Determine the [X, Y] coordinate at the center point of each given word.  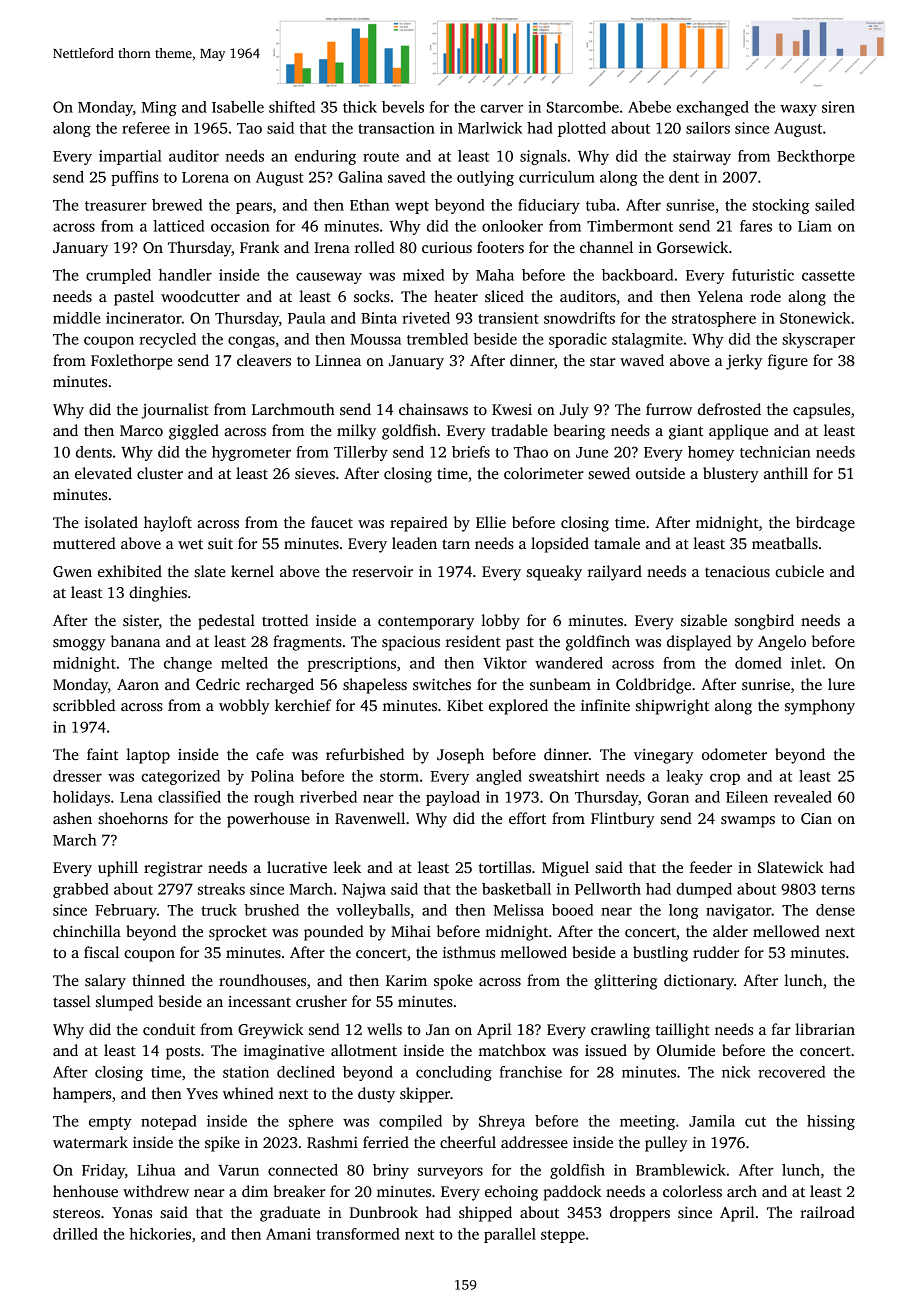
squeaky [554, 573]
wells [384, 1029]
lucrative [297, 867]
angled [499, 777]
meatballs [785, 543]
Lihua [156, 1170]
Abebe [649, 107]
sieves [315, 473]
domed [758, 663]
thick [360, 107]
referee [146, 128]
